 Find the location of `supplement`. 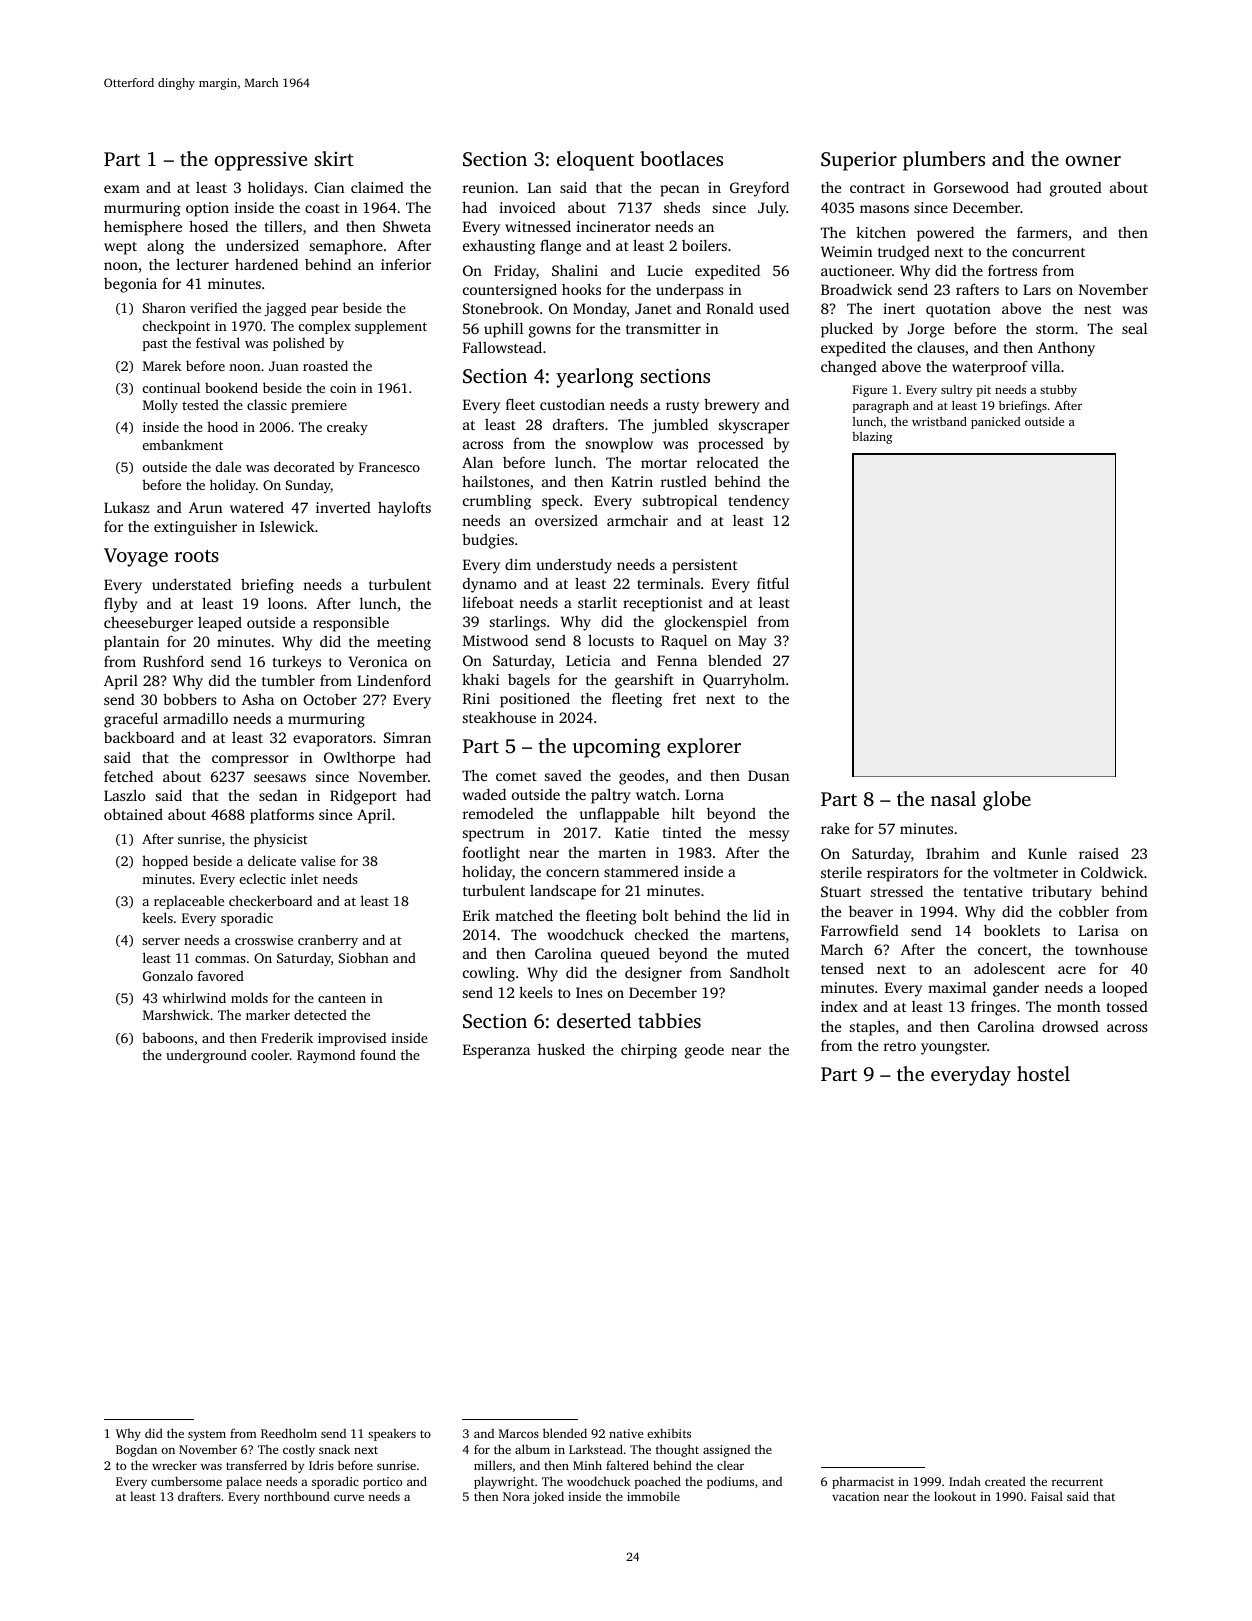

supplement is located at coordinates (391, 327).
